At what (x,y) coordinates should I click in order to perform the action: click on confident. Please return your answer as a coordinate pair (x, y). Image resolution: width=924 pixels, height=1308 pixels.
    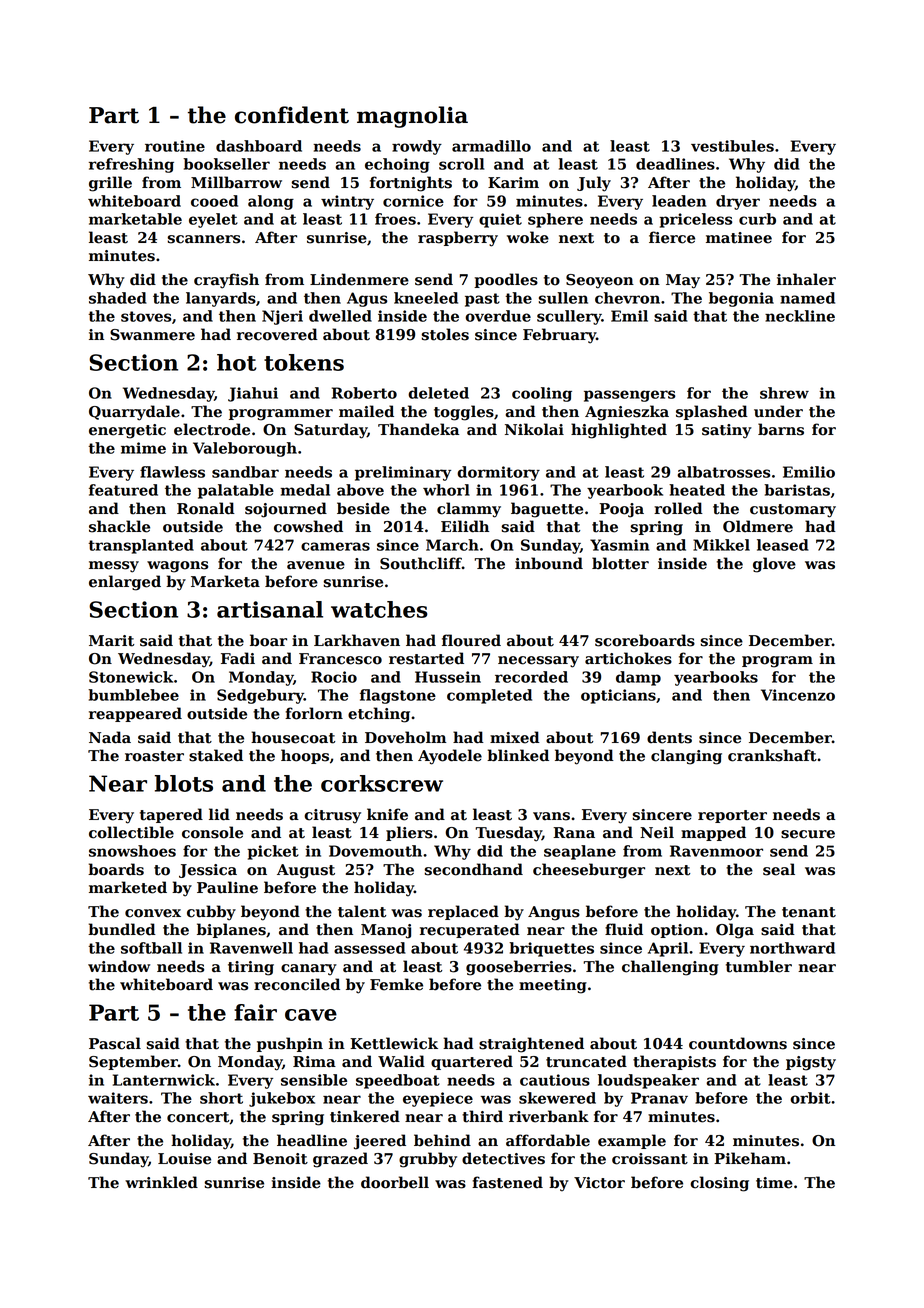
    Looking at the image, I should click on (292, 115).
